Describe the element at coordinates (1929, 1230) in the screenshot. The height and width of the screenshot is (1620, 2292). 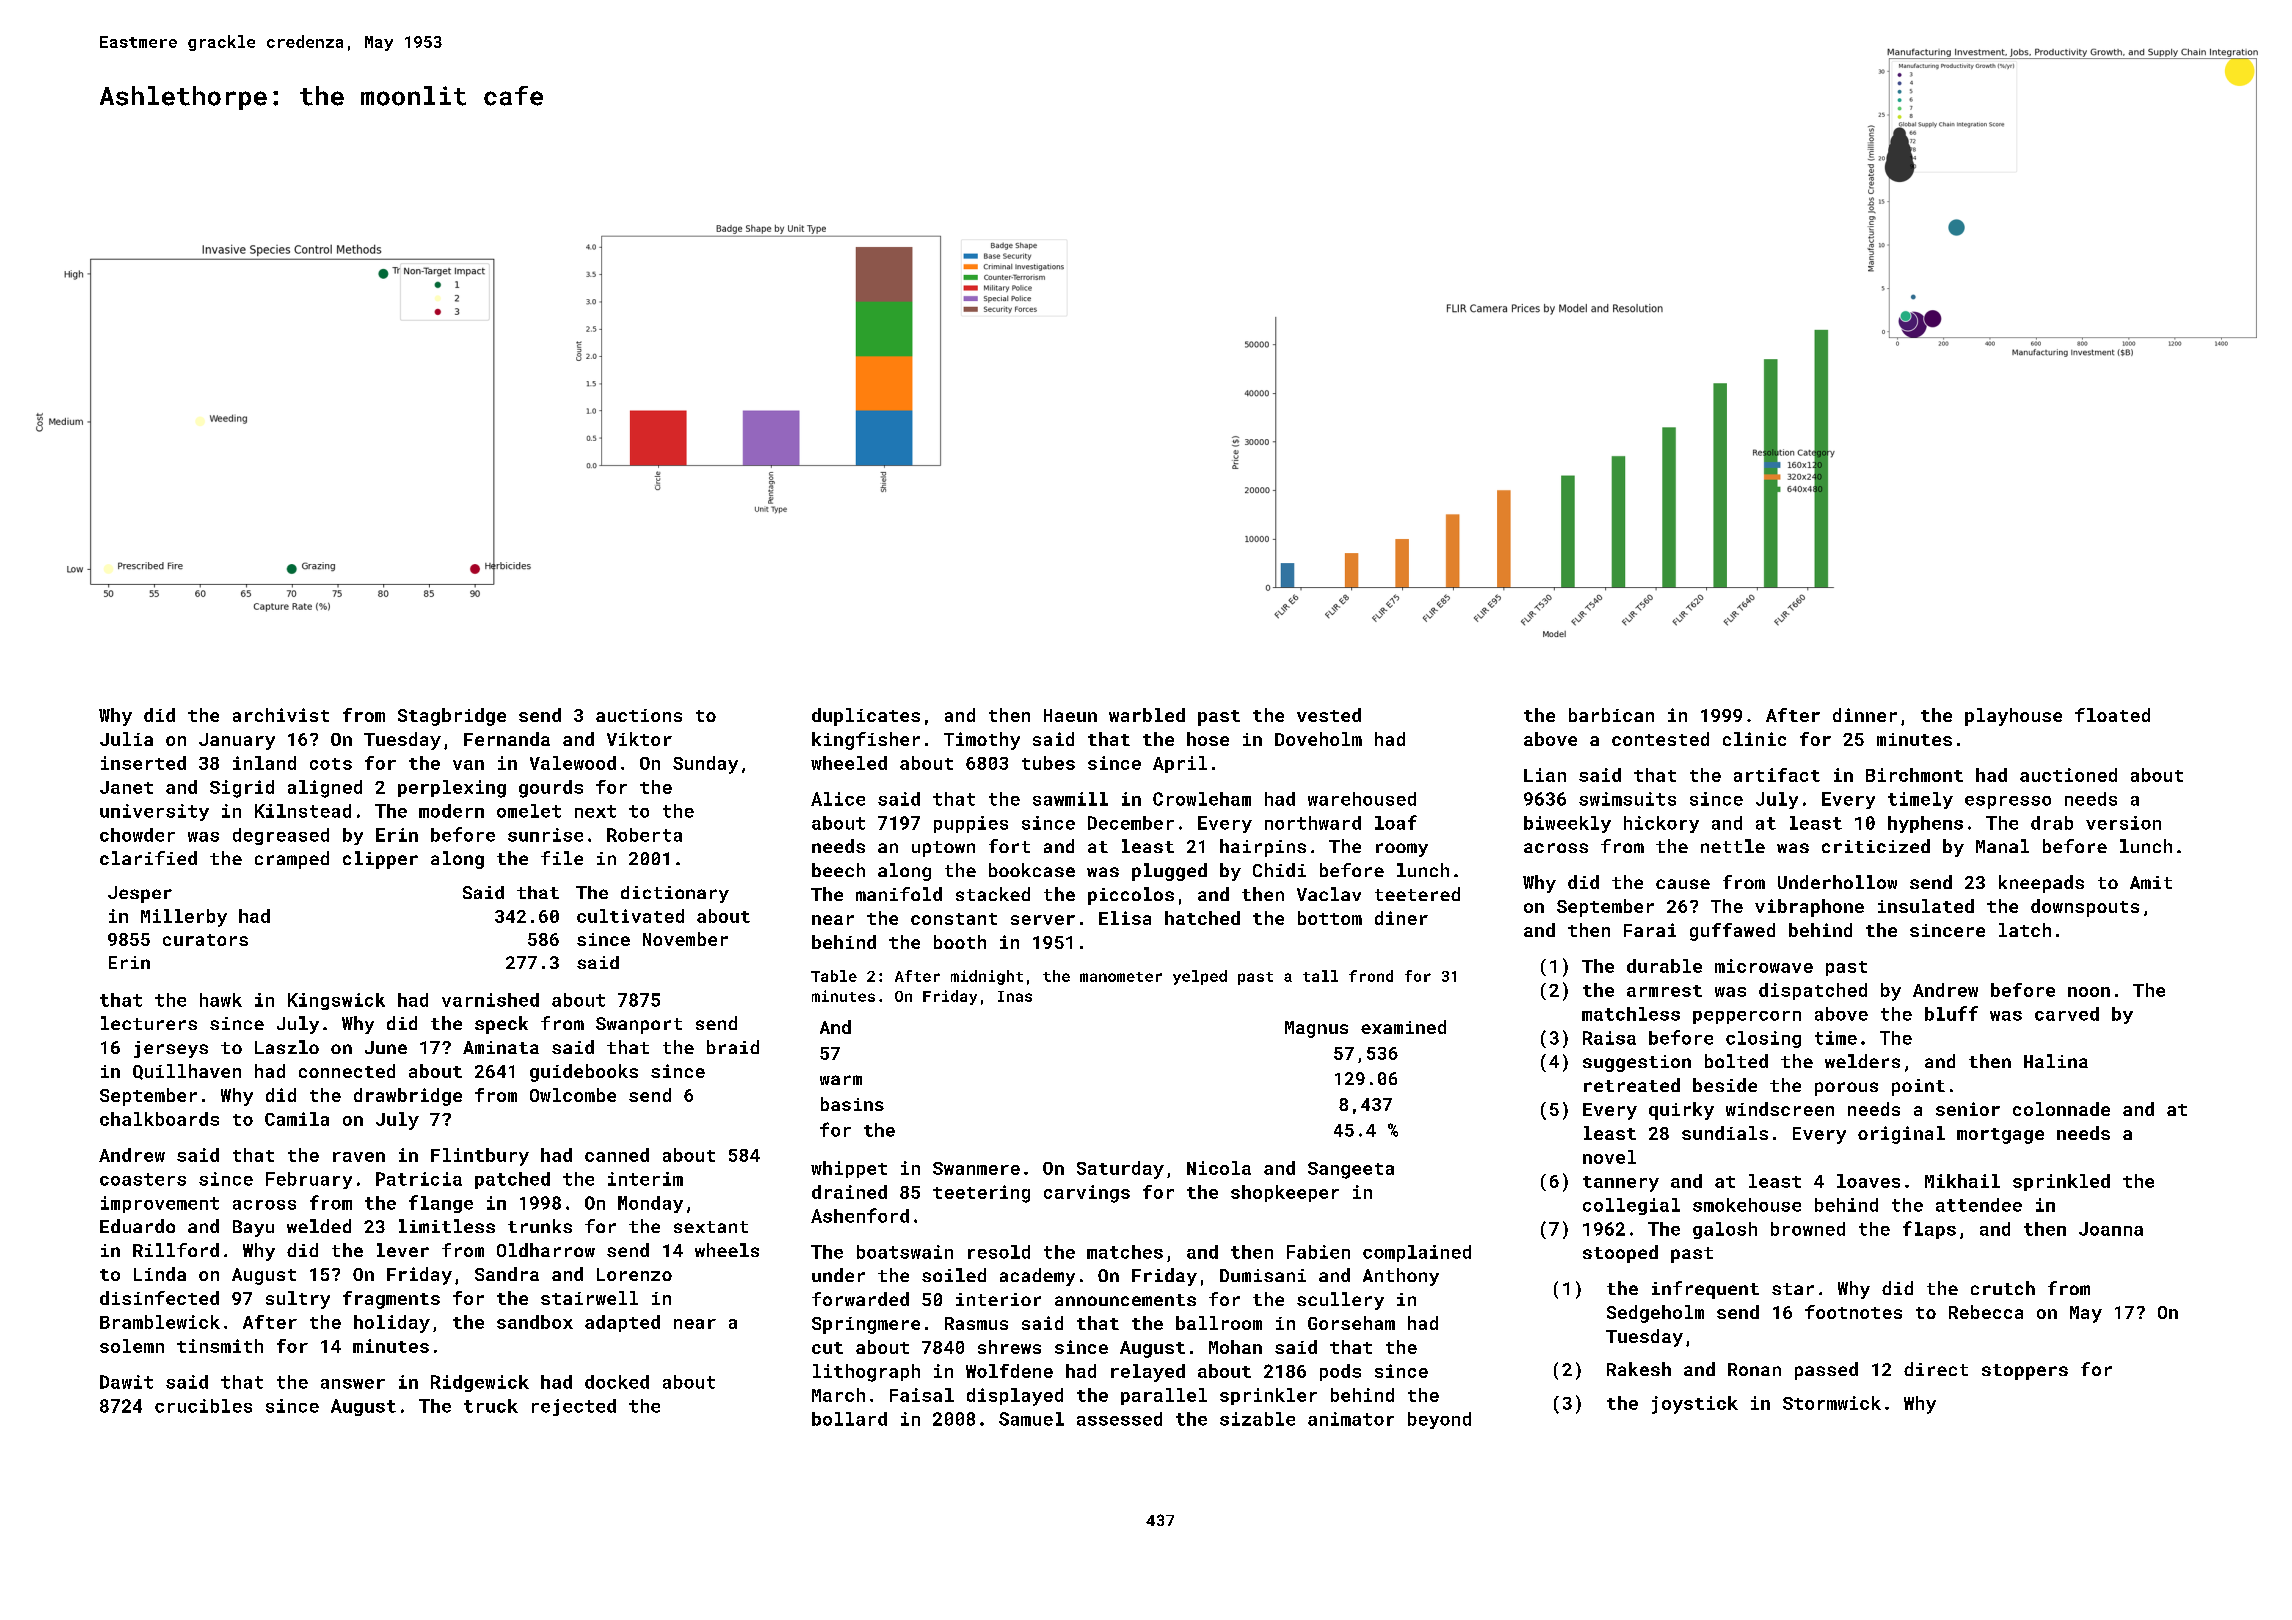
I see `flaps` at that location.
